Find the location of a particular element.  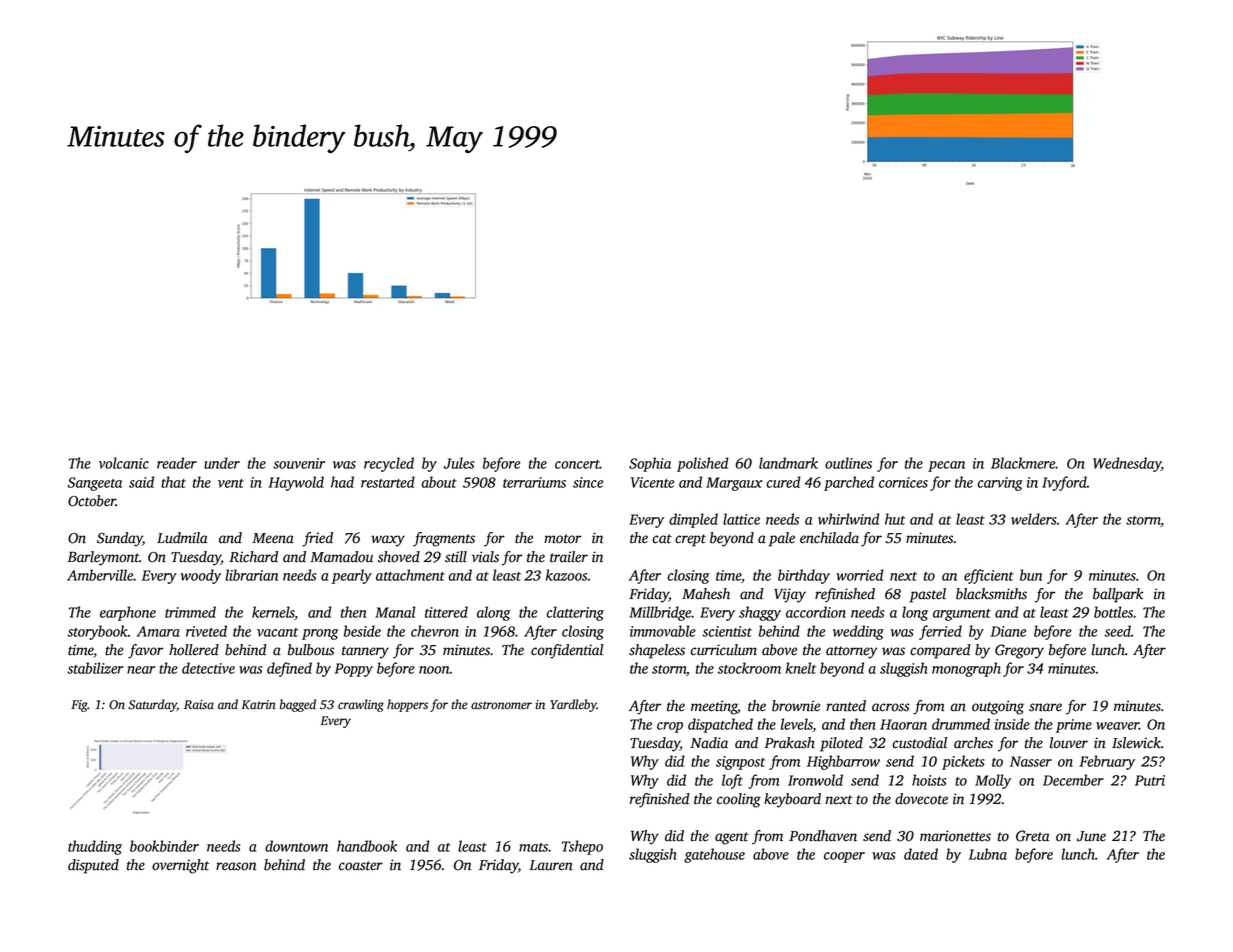

polished is located at coordinates (702, 464).
